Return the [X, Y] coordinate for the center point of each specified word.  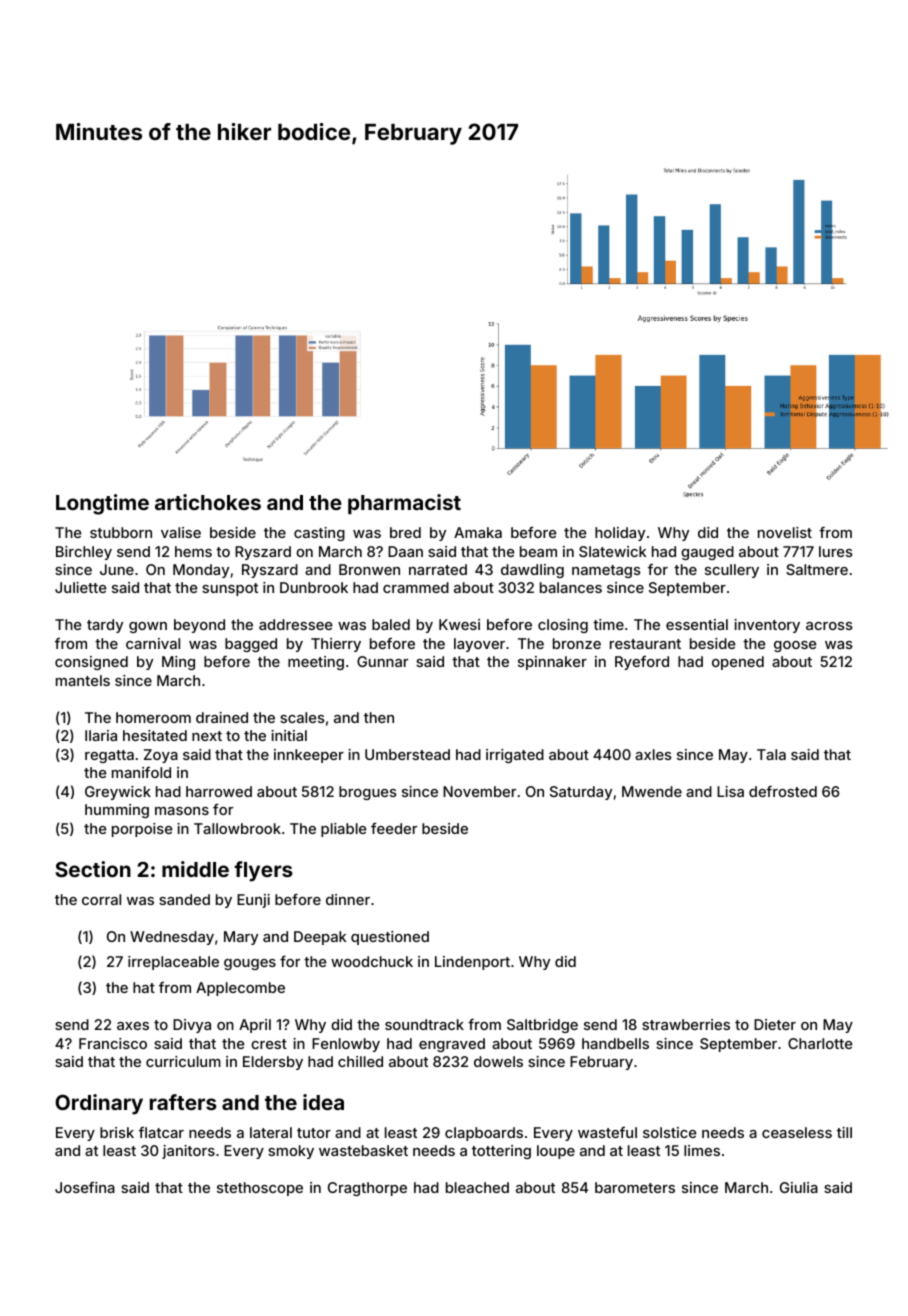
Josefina [85, 1187]
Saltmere [817, 569]
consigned [91, 663]
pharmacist [404, 504]
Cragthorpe [367, 1189]
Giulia [799, 1187]
